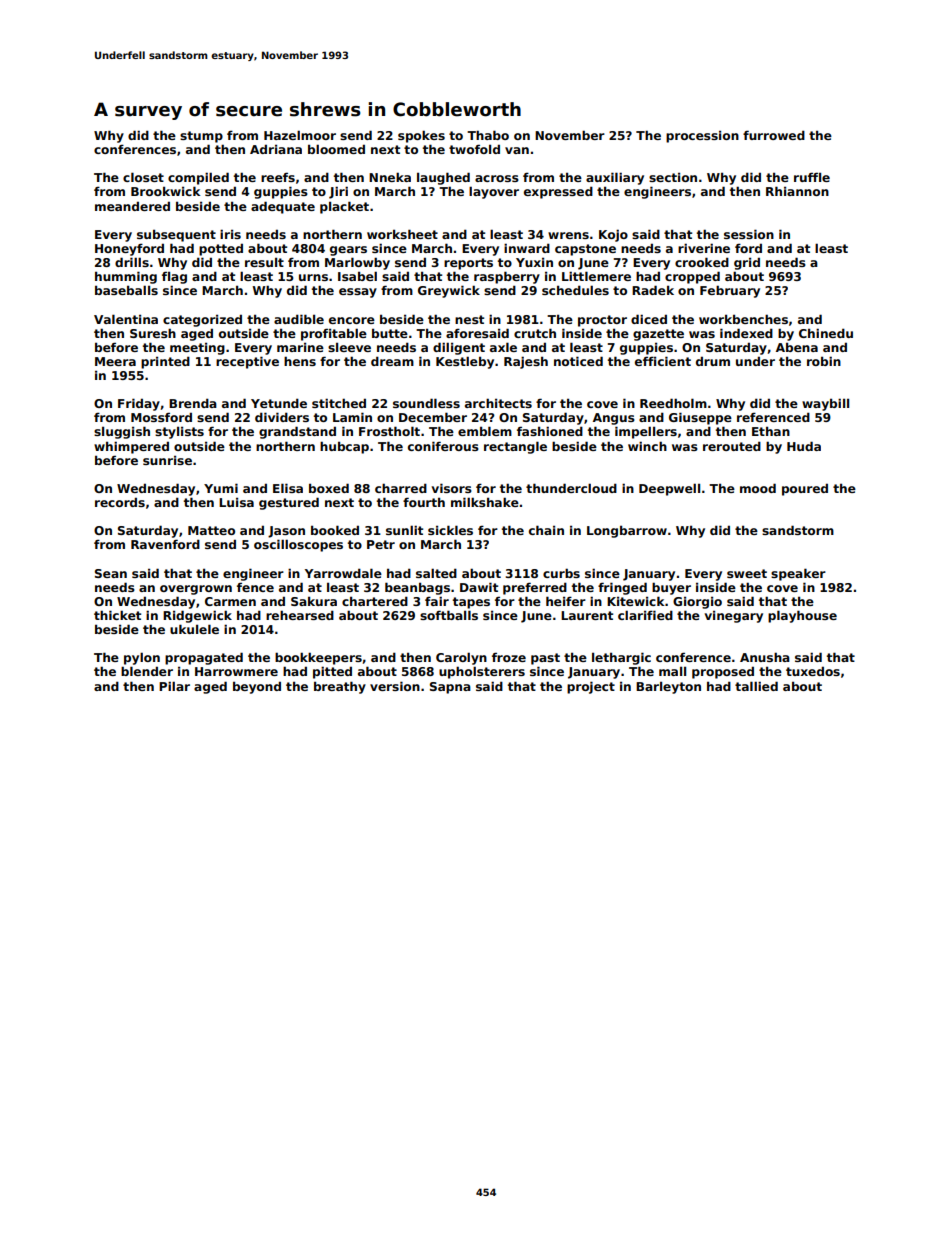  Describe the element at coordinates (402, 234) in the image. I see `worksheet` at that location.
